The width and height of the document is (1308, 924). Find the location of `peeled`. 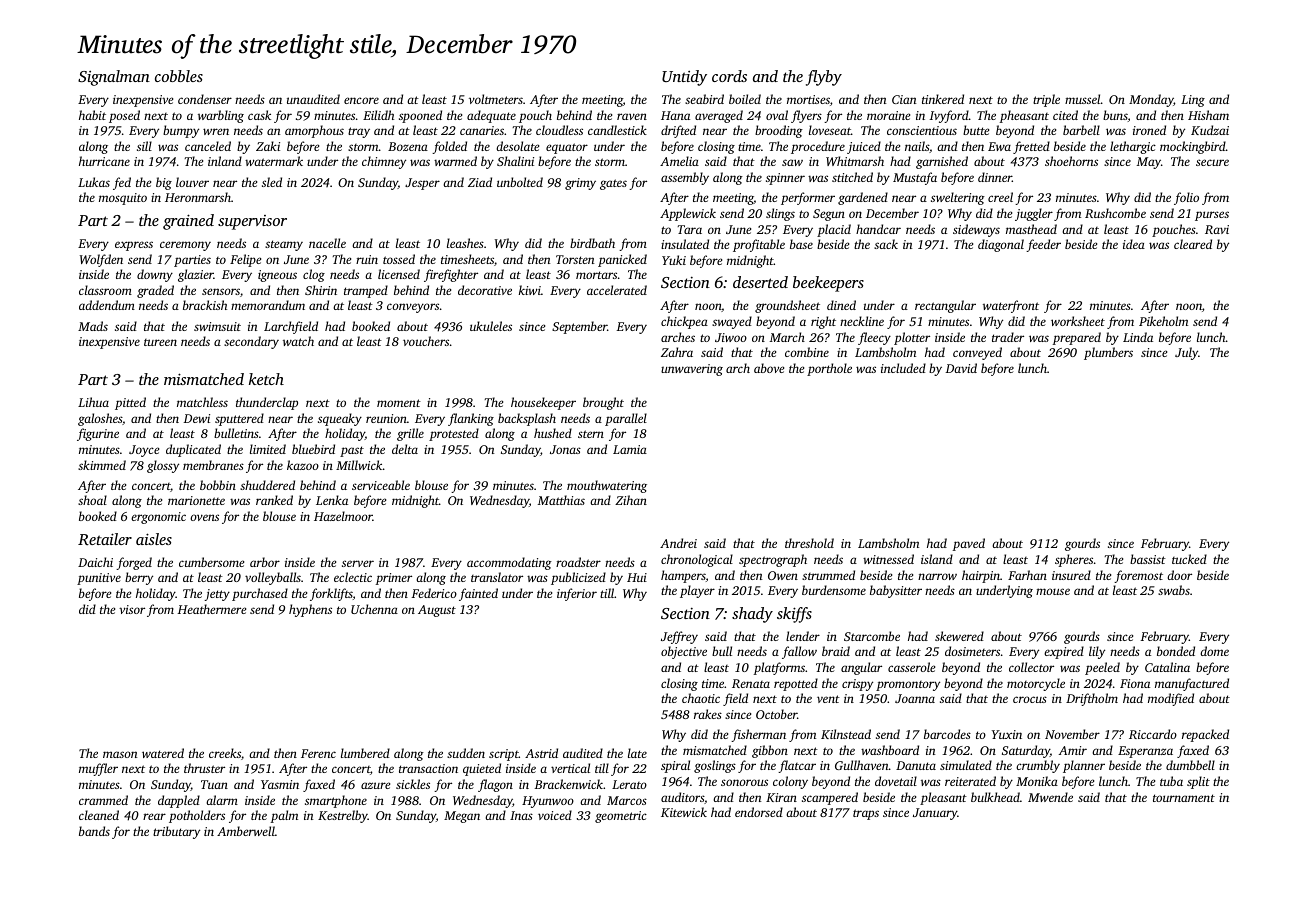

peeled is located at coordinates (1102, 668).
